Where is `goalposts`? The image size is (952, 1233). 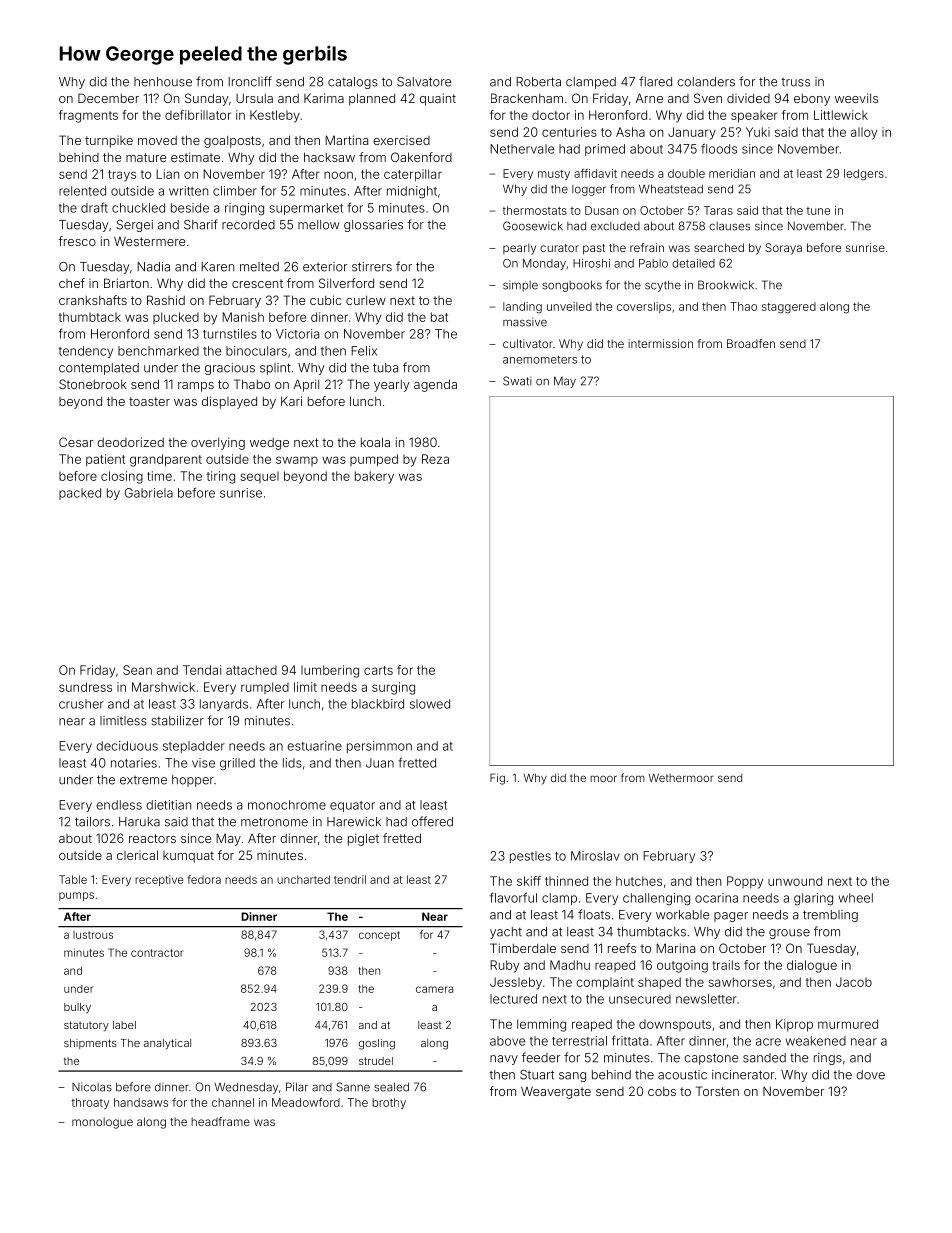
goalposts is located at coordinates (232, 142).
